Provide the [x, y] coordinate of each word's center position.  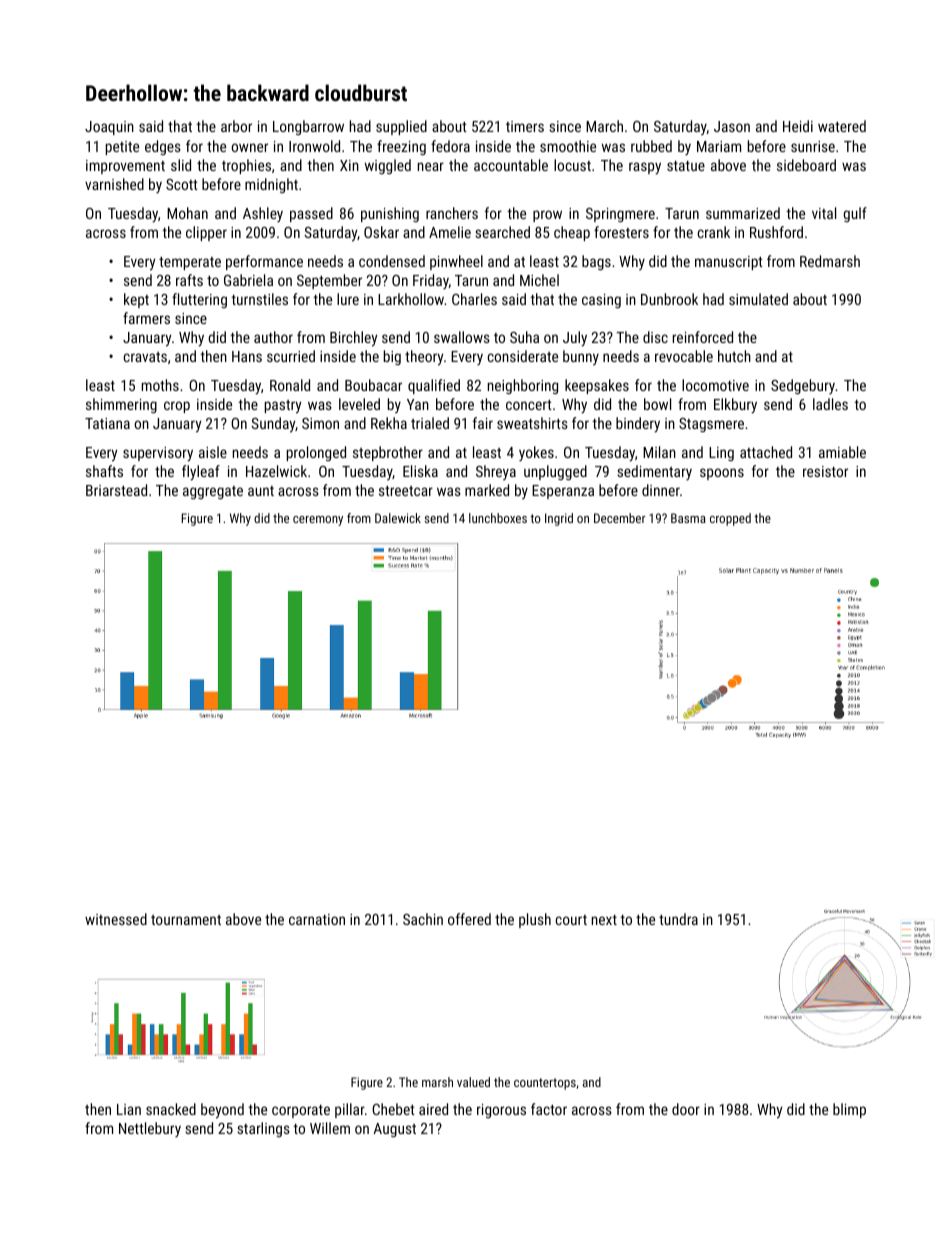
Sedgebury [803, 387]
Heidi [798, 126]
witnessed [116, 919]
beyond [222, 1111]
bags [596, 262]
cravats [145, 357]
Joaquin [109, 128]
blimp [849, 1110]
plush [535, 920]
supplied [401, 127]
